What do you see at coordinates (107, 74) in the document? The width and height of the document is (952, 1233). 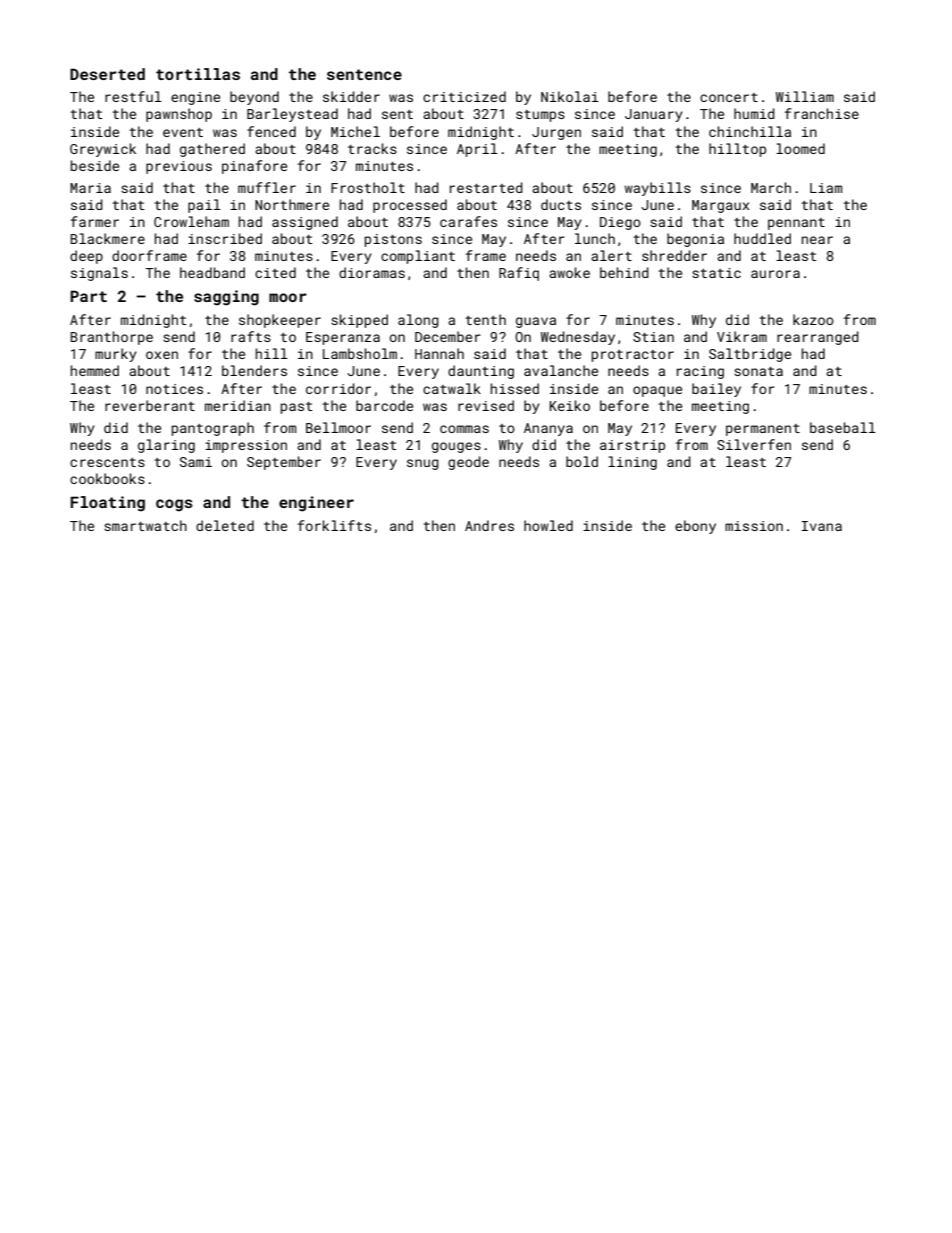 I see `Deserted` at bounding box center [107, 74].
